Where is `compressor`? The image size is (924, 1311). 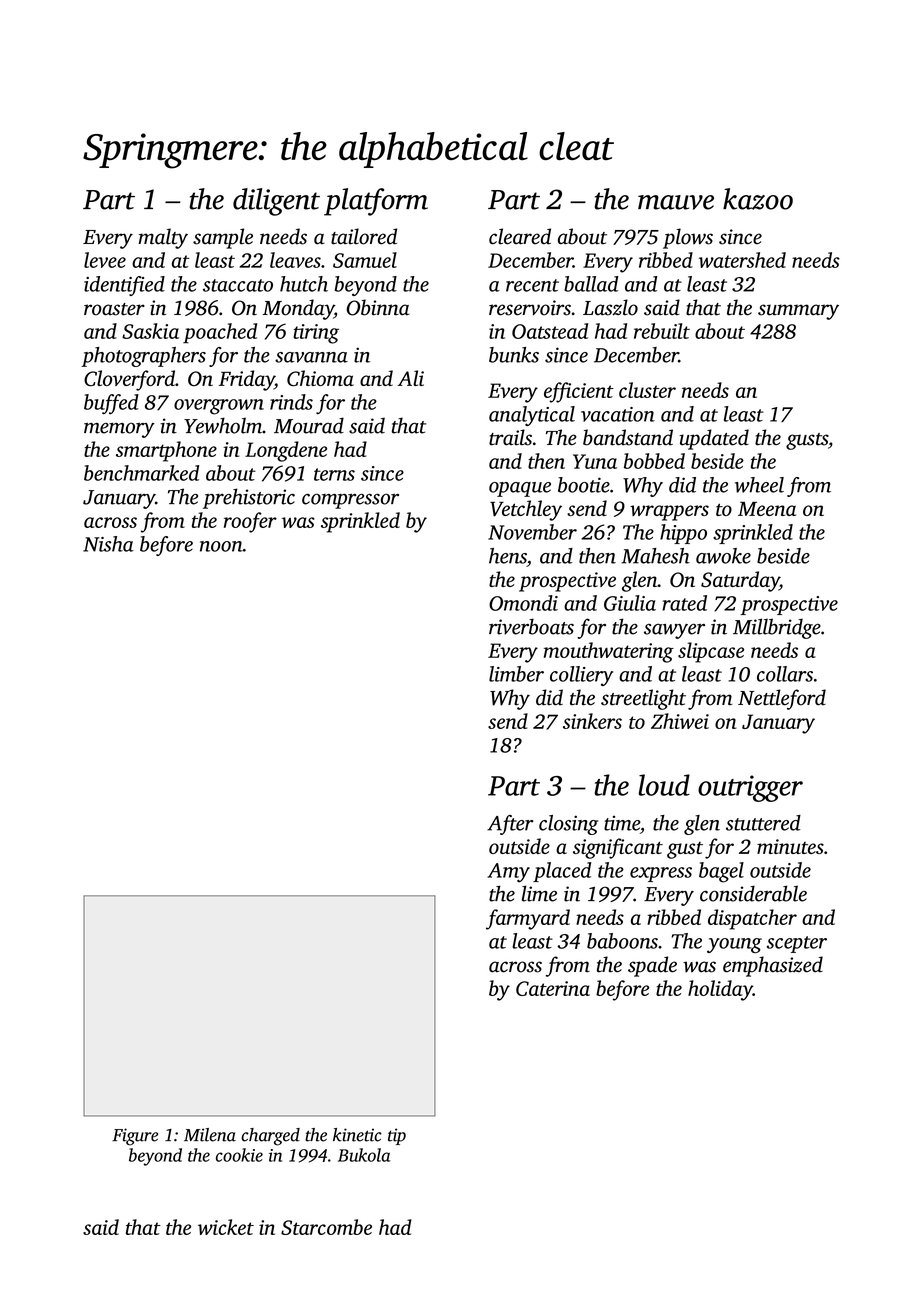 compressor is located at coordinates (350, 501).
